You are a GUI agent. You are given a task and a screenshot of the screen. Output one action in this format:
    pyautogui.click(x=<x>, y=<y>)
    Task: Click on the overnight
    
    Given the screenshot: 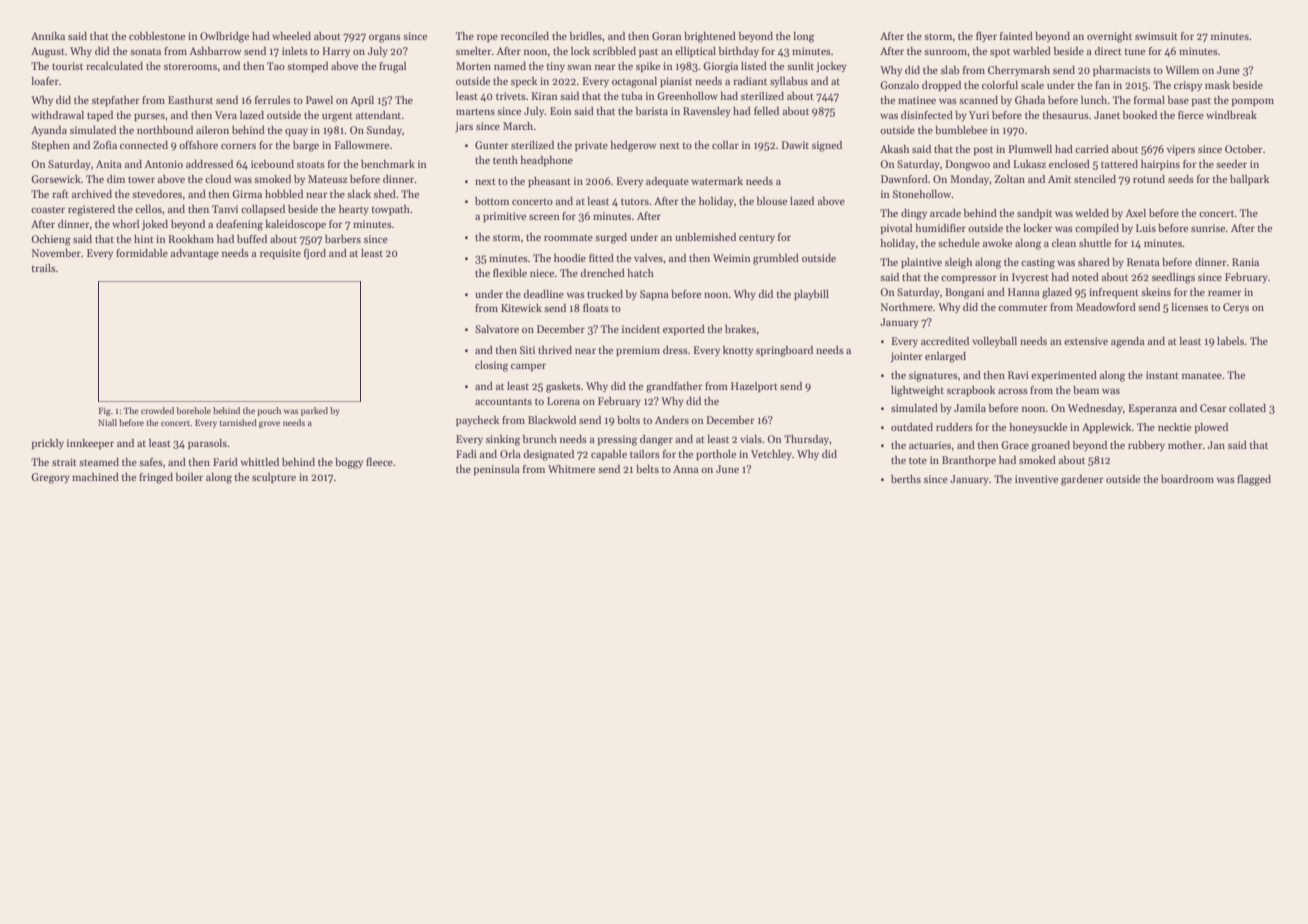 What is the action you would take?
    pyautogui.click(x=1109, y=37)
